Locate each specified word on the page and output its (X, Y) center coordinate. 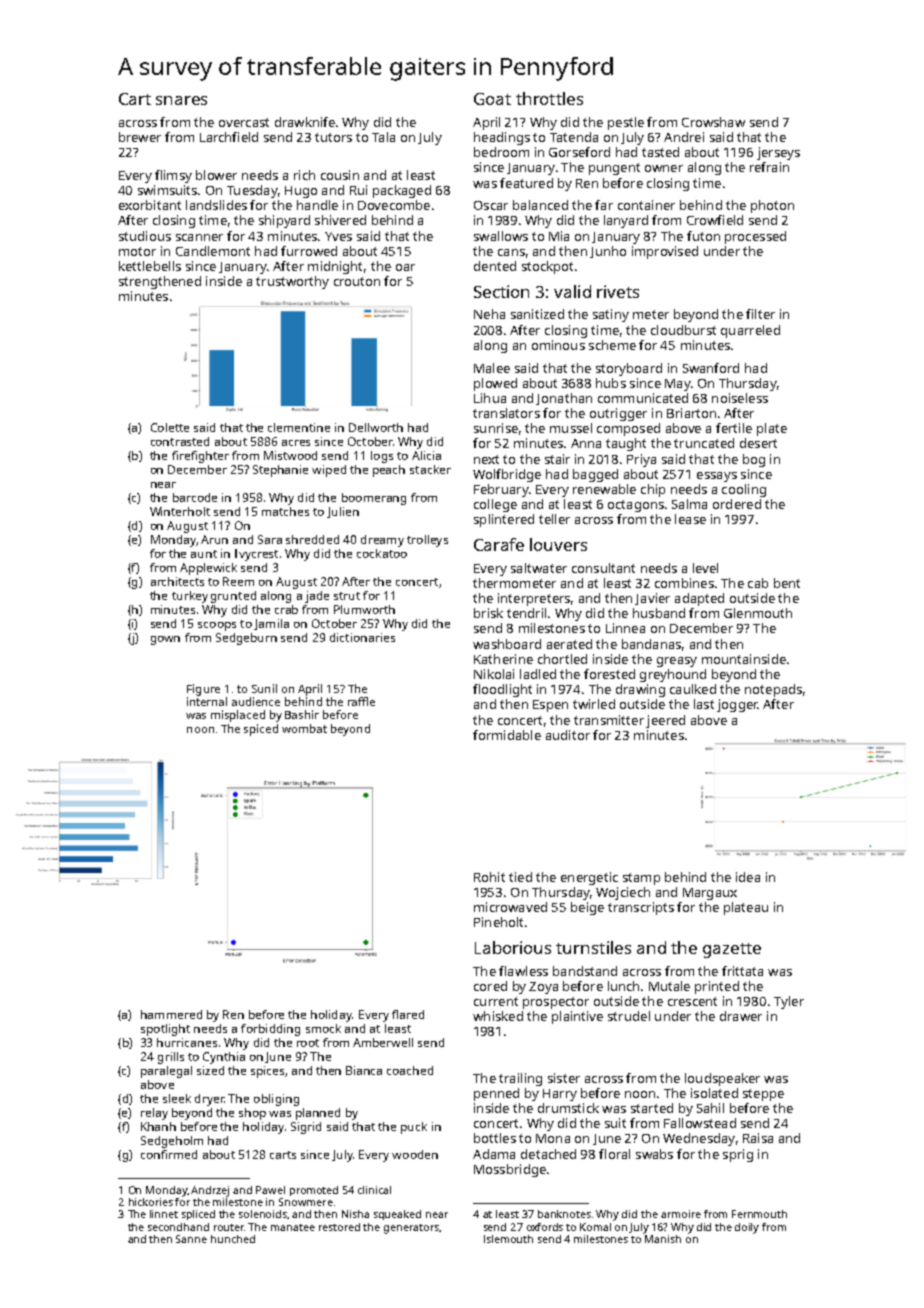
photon (772, 206)
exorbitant (150, 205)
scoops (217, 626)
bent (787, 583)
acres (296, 443)
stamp (641, 879)
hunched (233, 1239)
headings (502, 138)
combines (684, 583)
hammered (171, 1014)
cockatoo (382, 553)
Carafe (499, 544)
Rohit (489, 877)
